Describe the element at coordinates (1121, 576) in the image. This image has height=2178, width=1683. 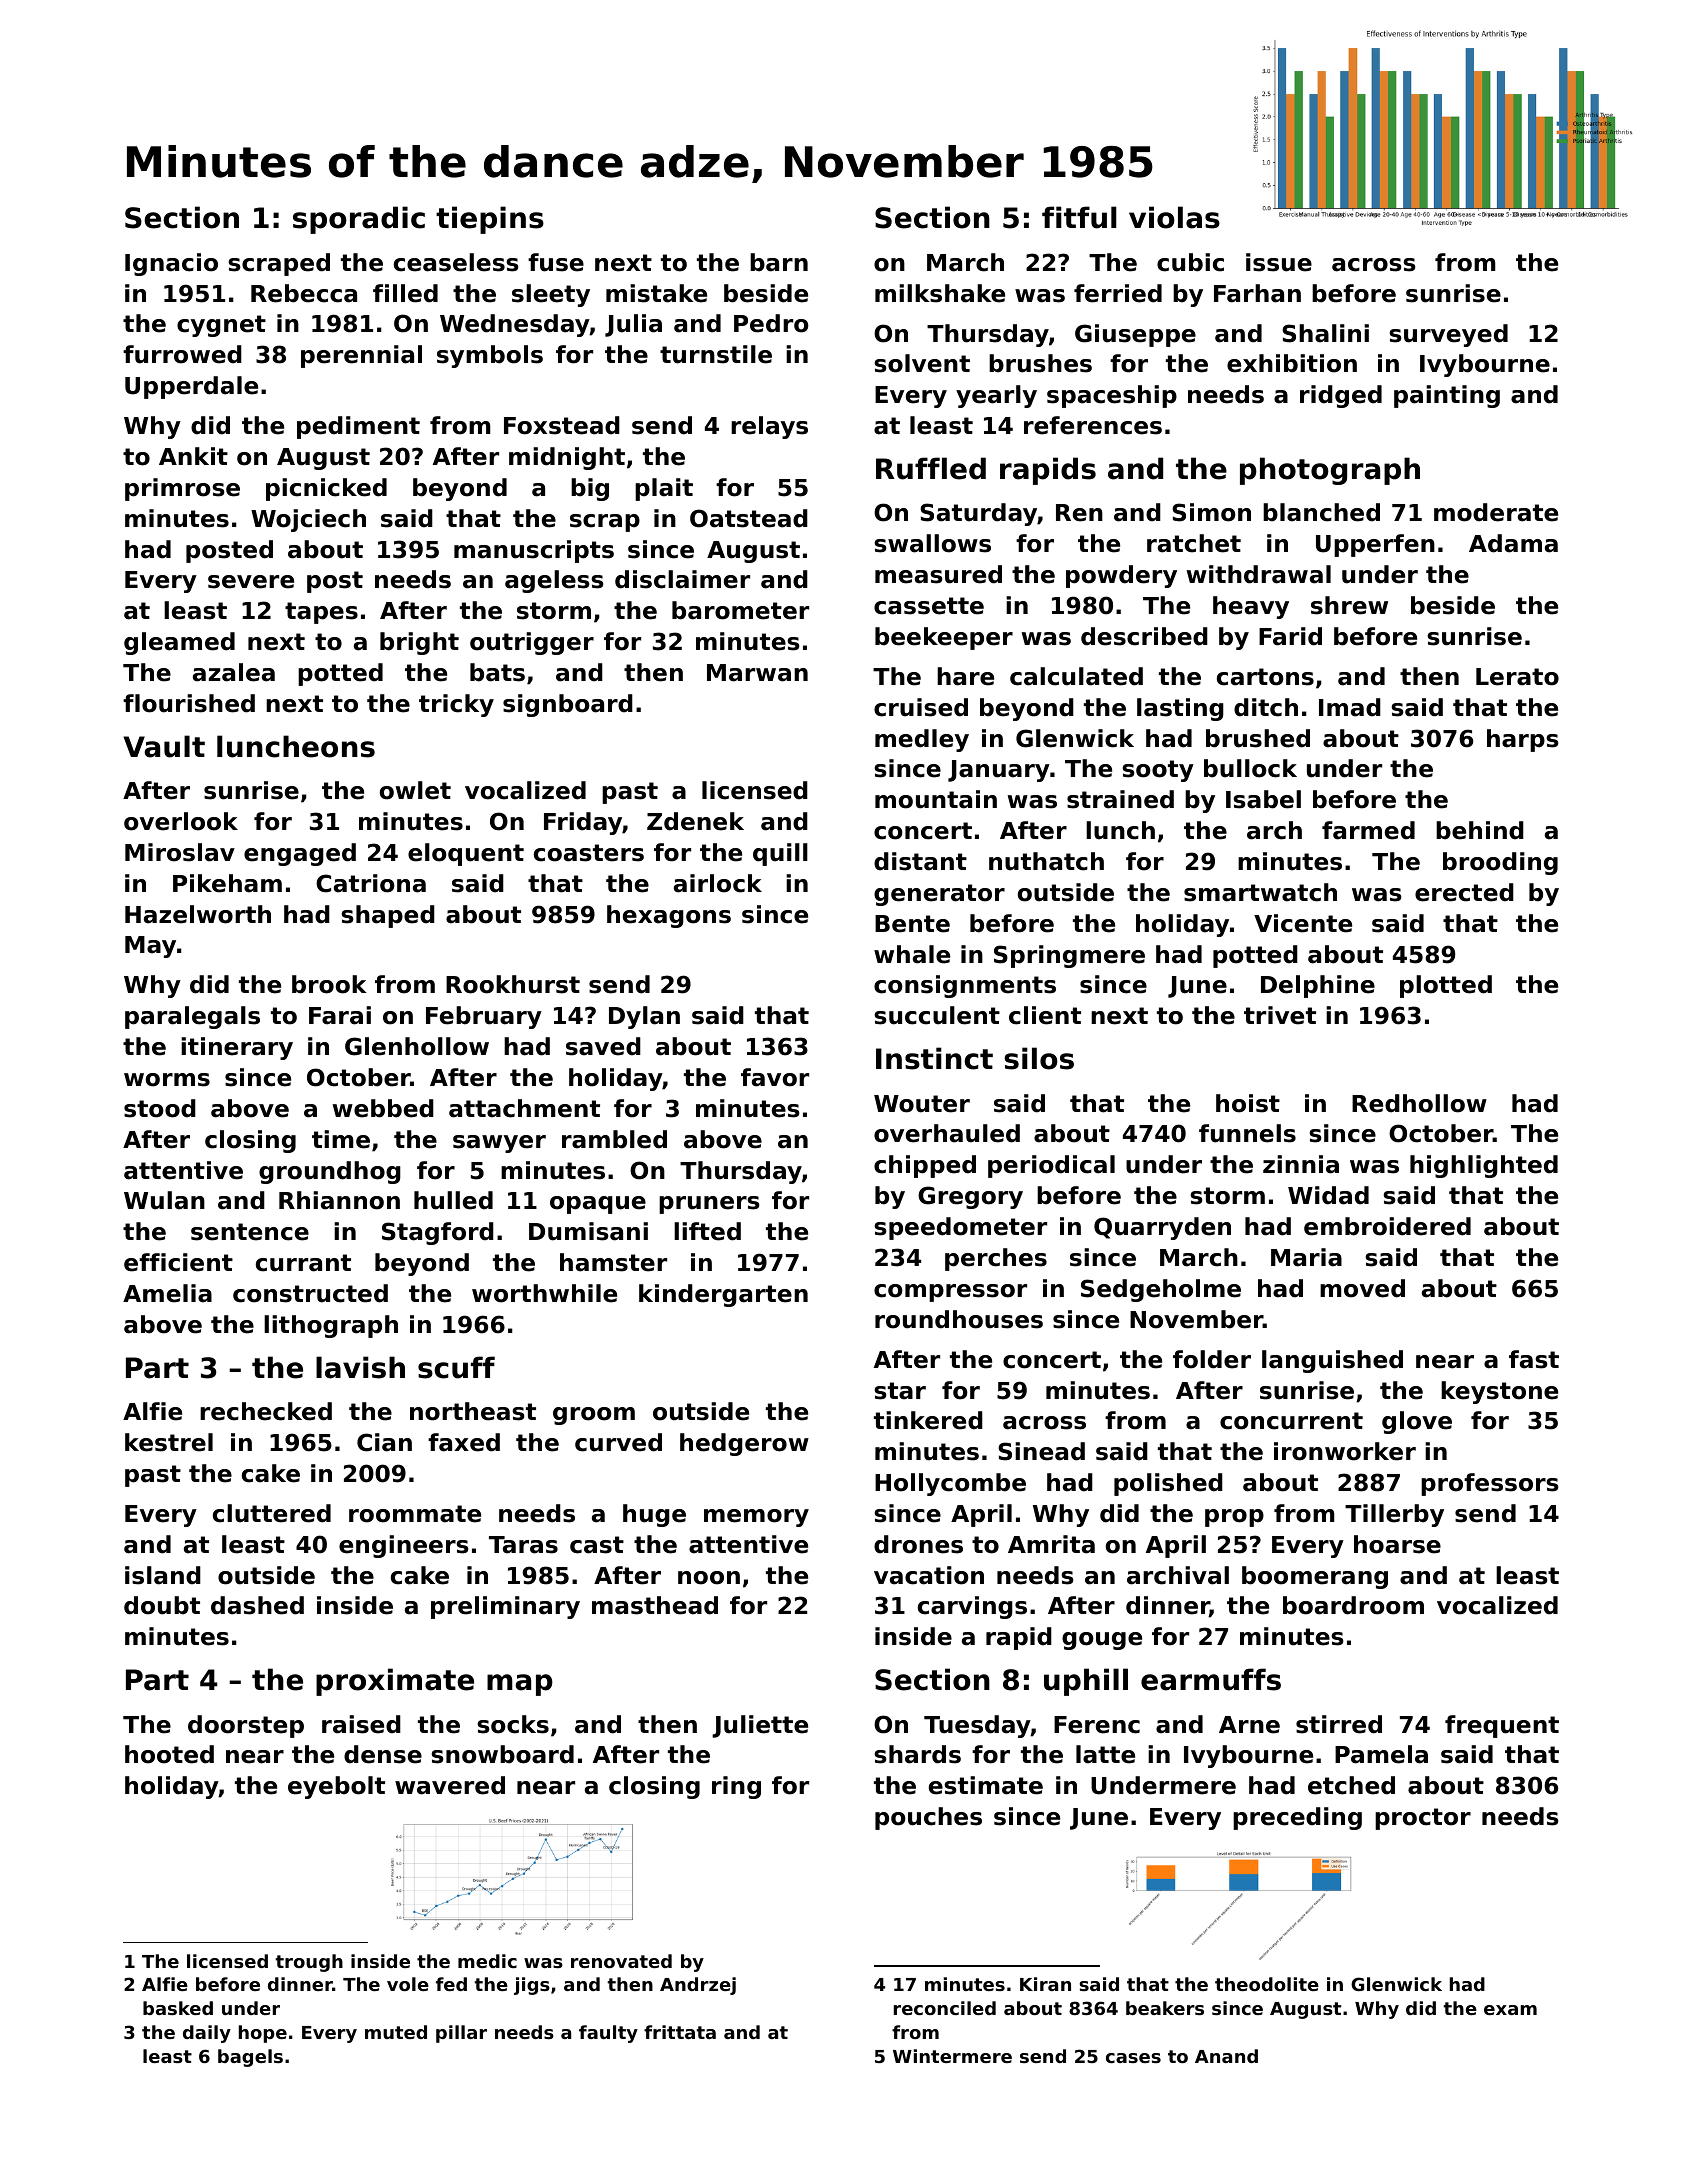
I see `powdery` at that location.
